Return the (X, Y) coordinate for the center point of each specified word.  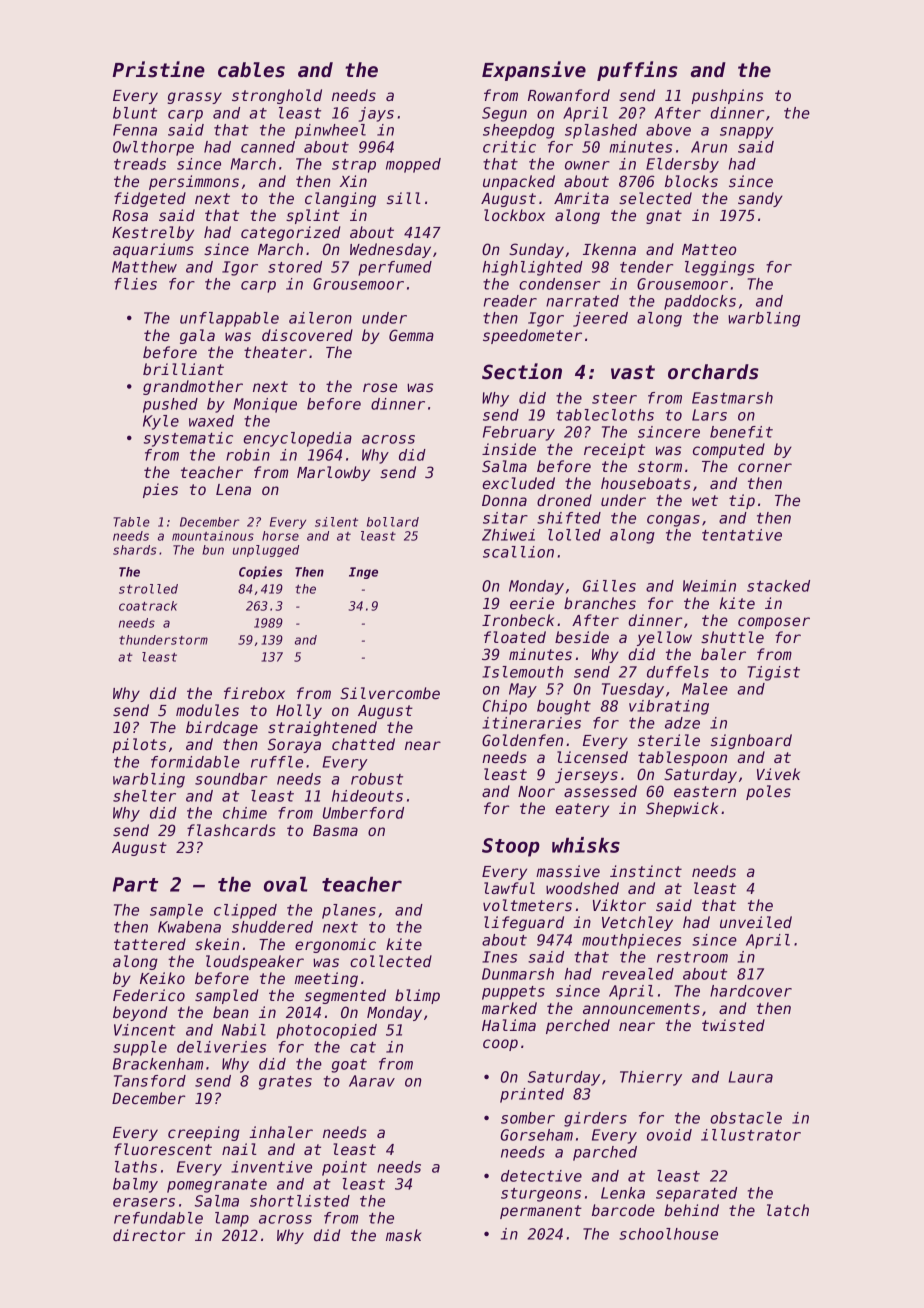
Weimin (709, 586)
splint (313, 216)
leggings (719, 268)
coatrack (148, 606)
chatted (363, 744)
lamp (232, 1219)
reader (510, 301)
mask (404, 1235)
